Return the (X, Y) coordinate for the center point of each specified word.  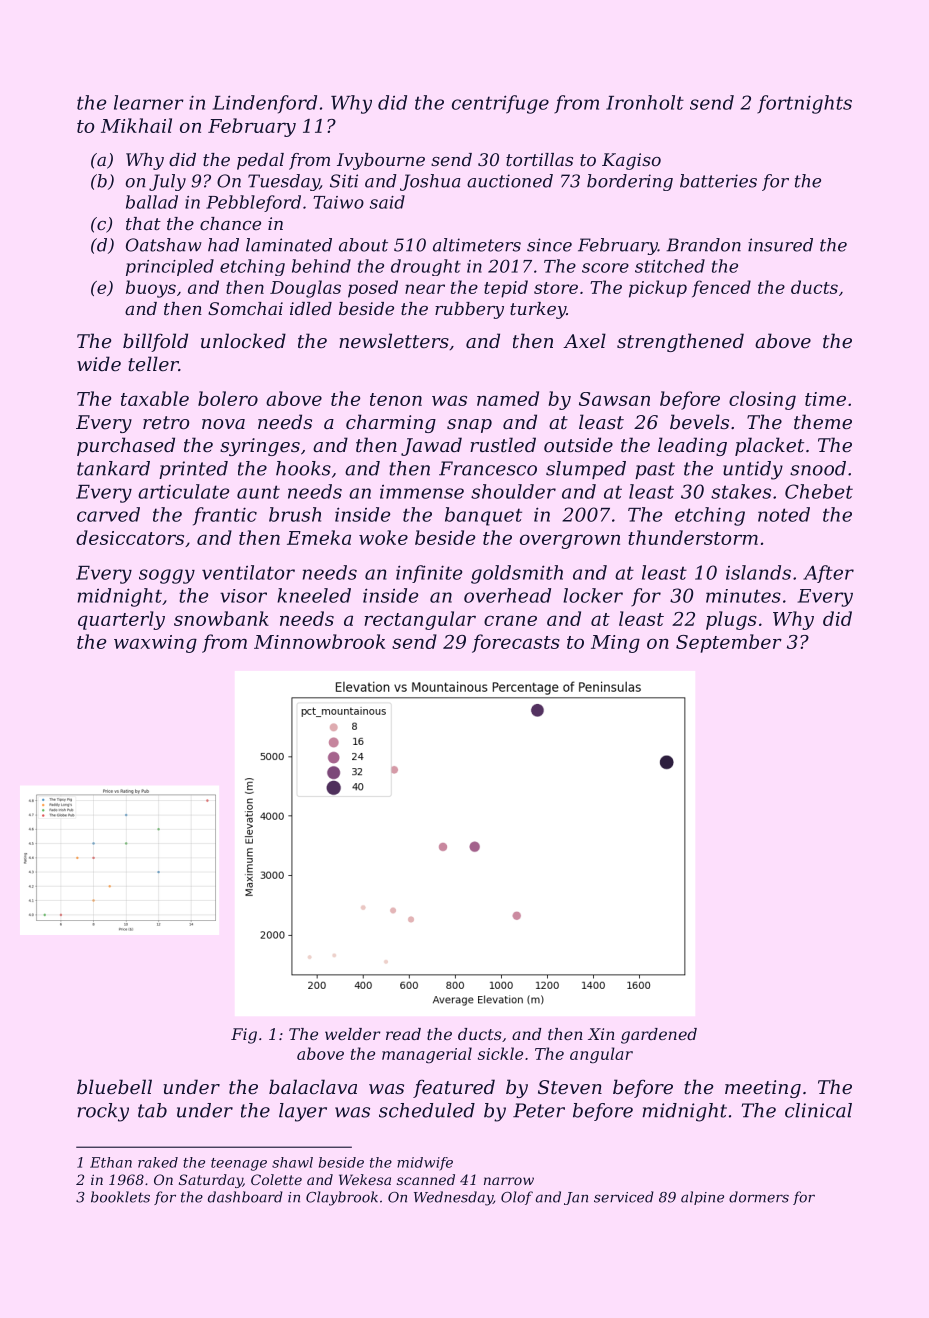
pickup (658, 289)
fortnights (804, 104)
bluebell (114, 1086)
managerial (427, 1055)
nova (223, 424)
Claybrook (342, 1198)
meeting (763, 1089)
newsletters (394, 340)
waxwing (155, 644)
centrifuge (500, 104)
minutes (743, 596)
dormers (759, 1197)
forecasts (516, 643)
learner (149, 102)
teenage (239, 1164)
